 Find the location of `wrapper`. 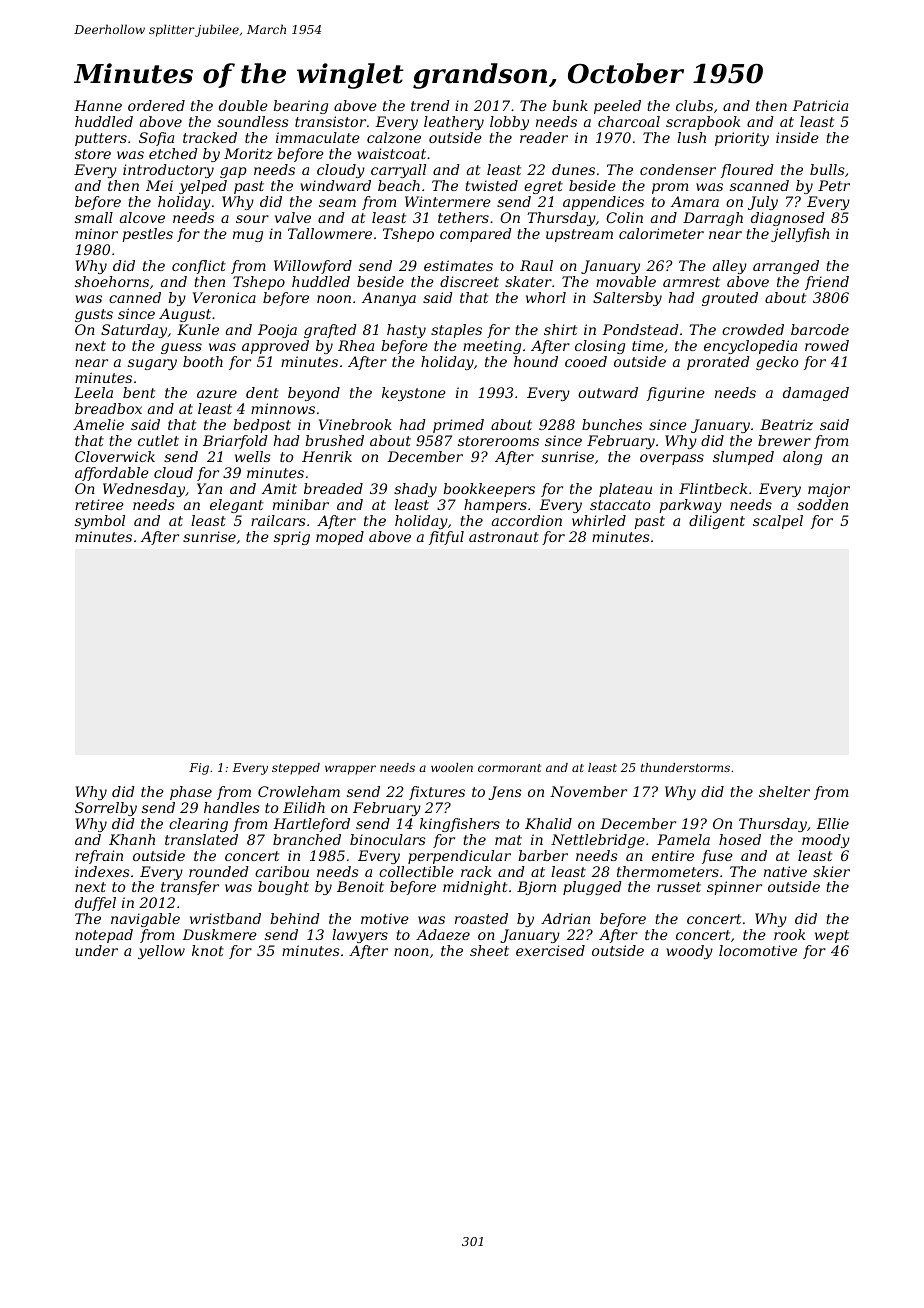

wrapper is located at coordinates (350, 770).
